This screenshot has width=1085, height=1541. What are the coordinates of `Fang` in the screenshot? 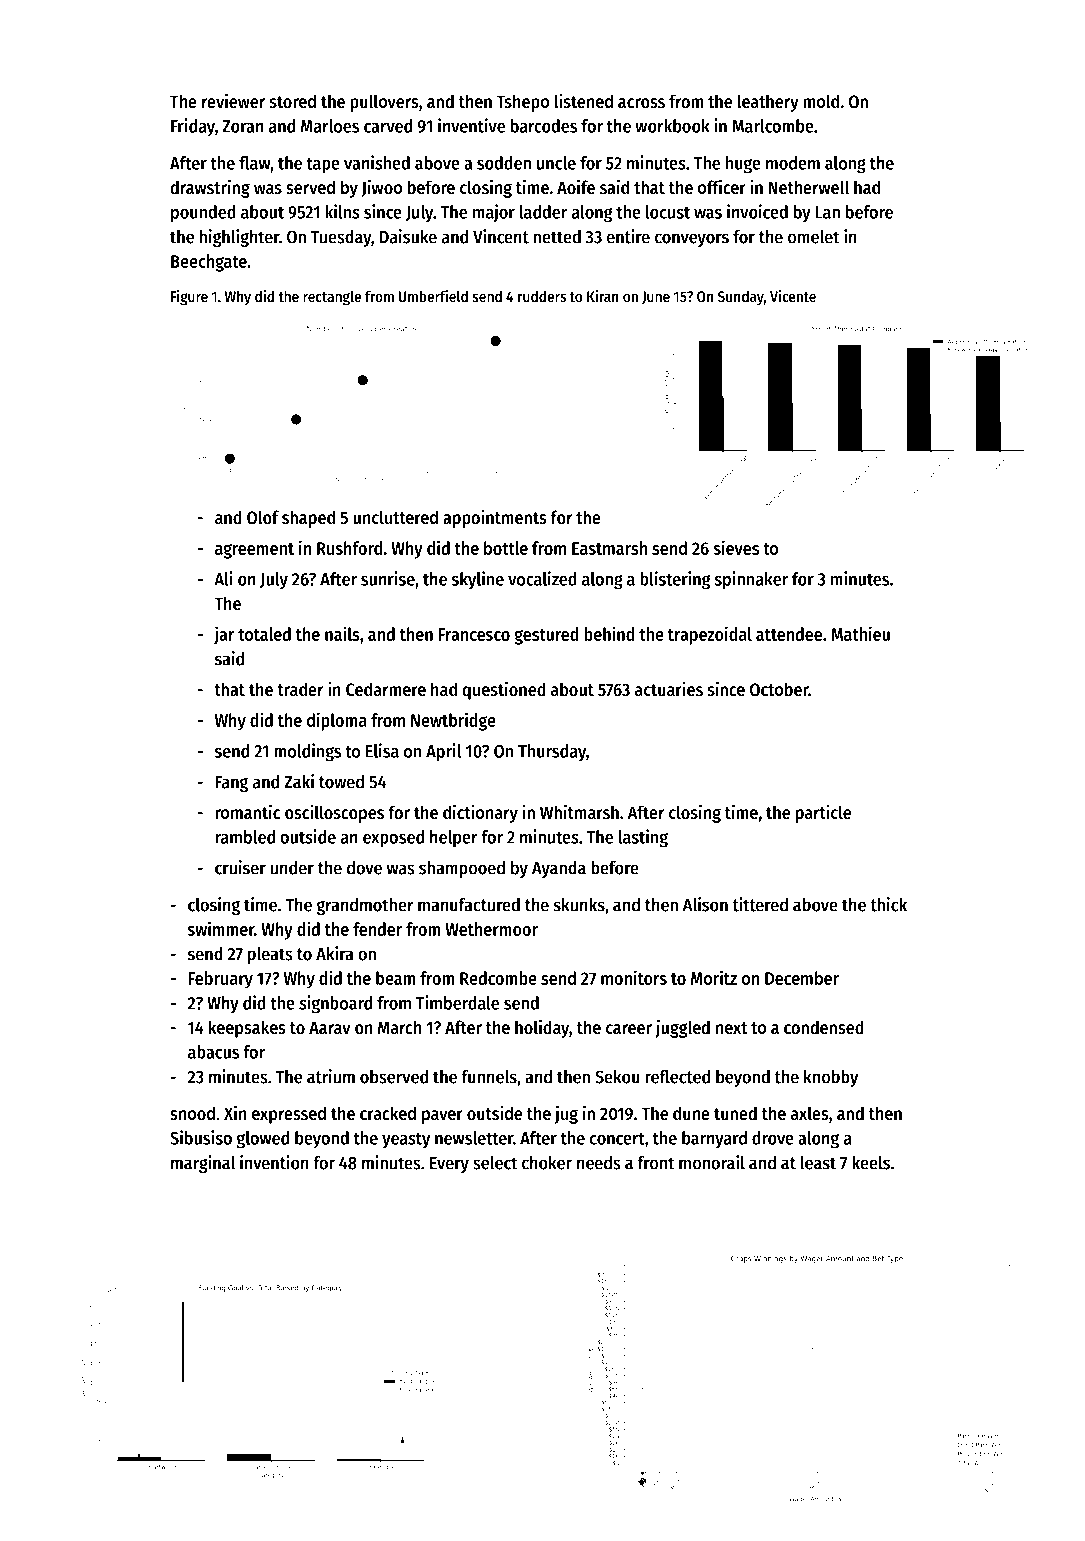 It's located at (231, 784).
